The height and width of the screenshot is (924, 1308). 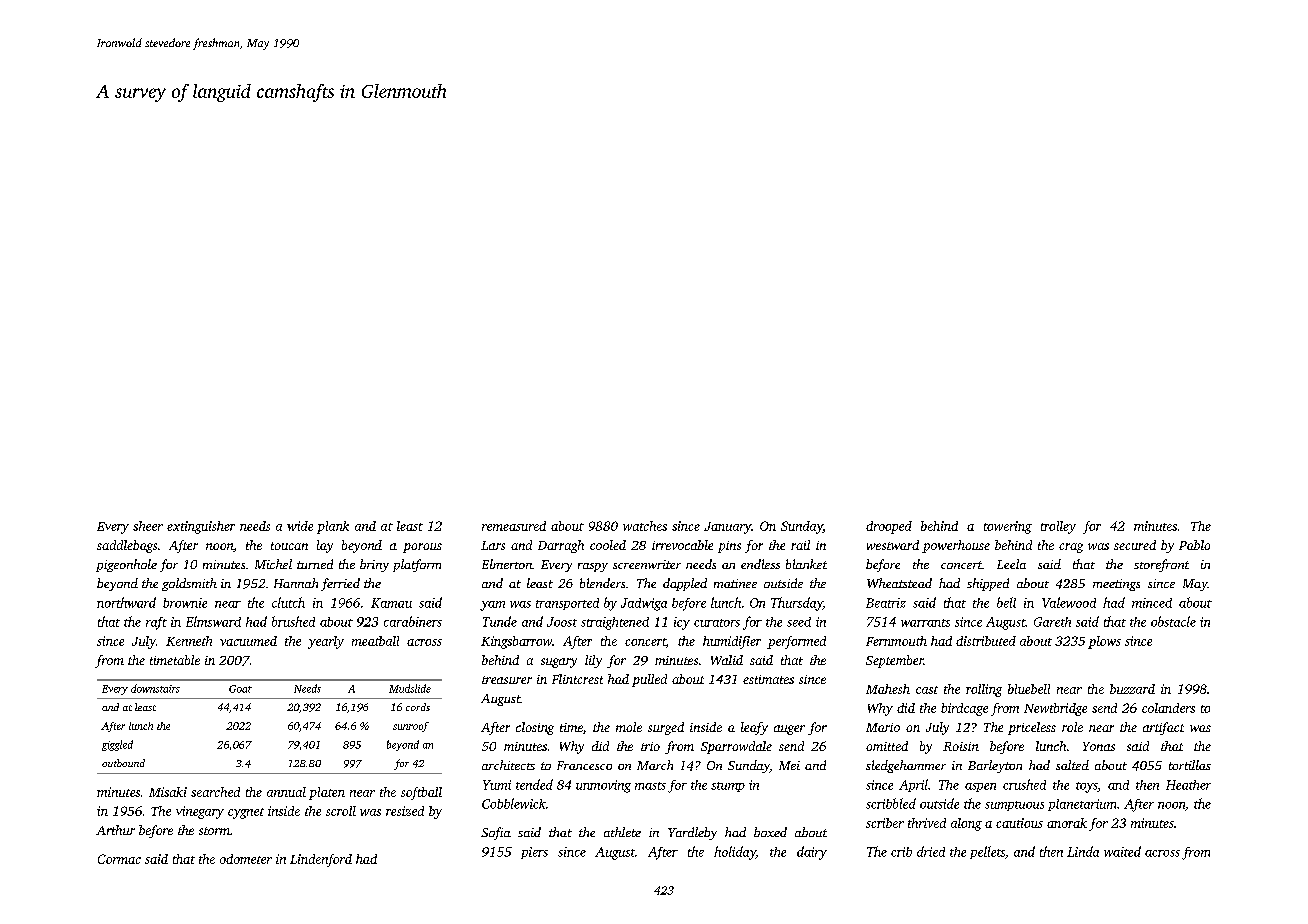 I want to click on Arthur, so click(x=115, y=830).
